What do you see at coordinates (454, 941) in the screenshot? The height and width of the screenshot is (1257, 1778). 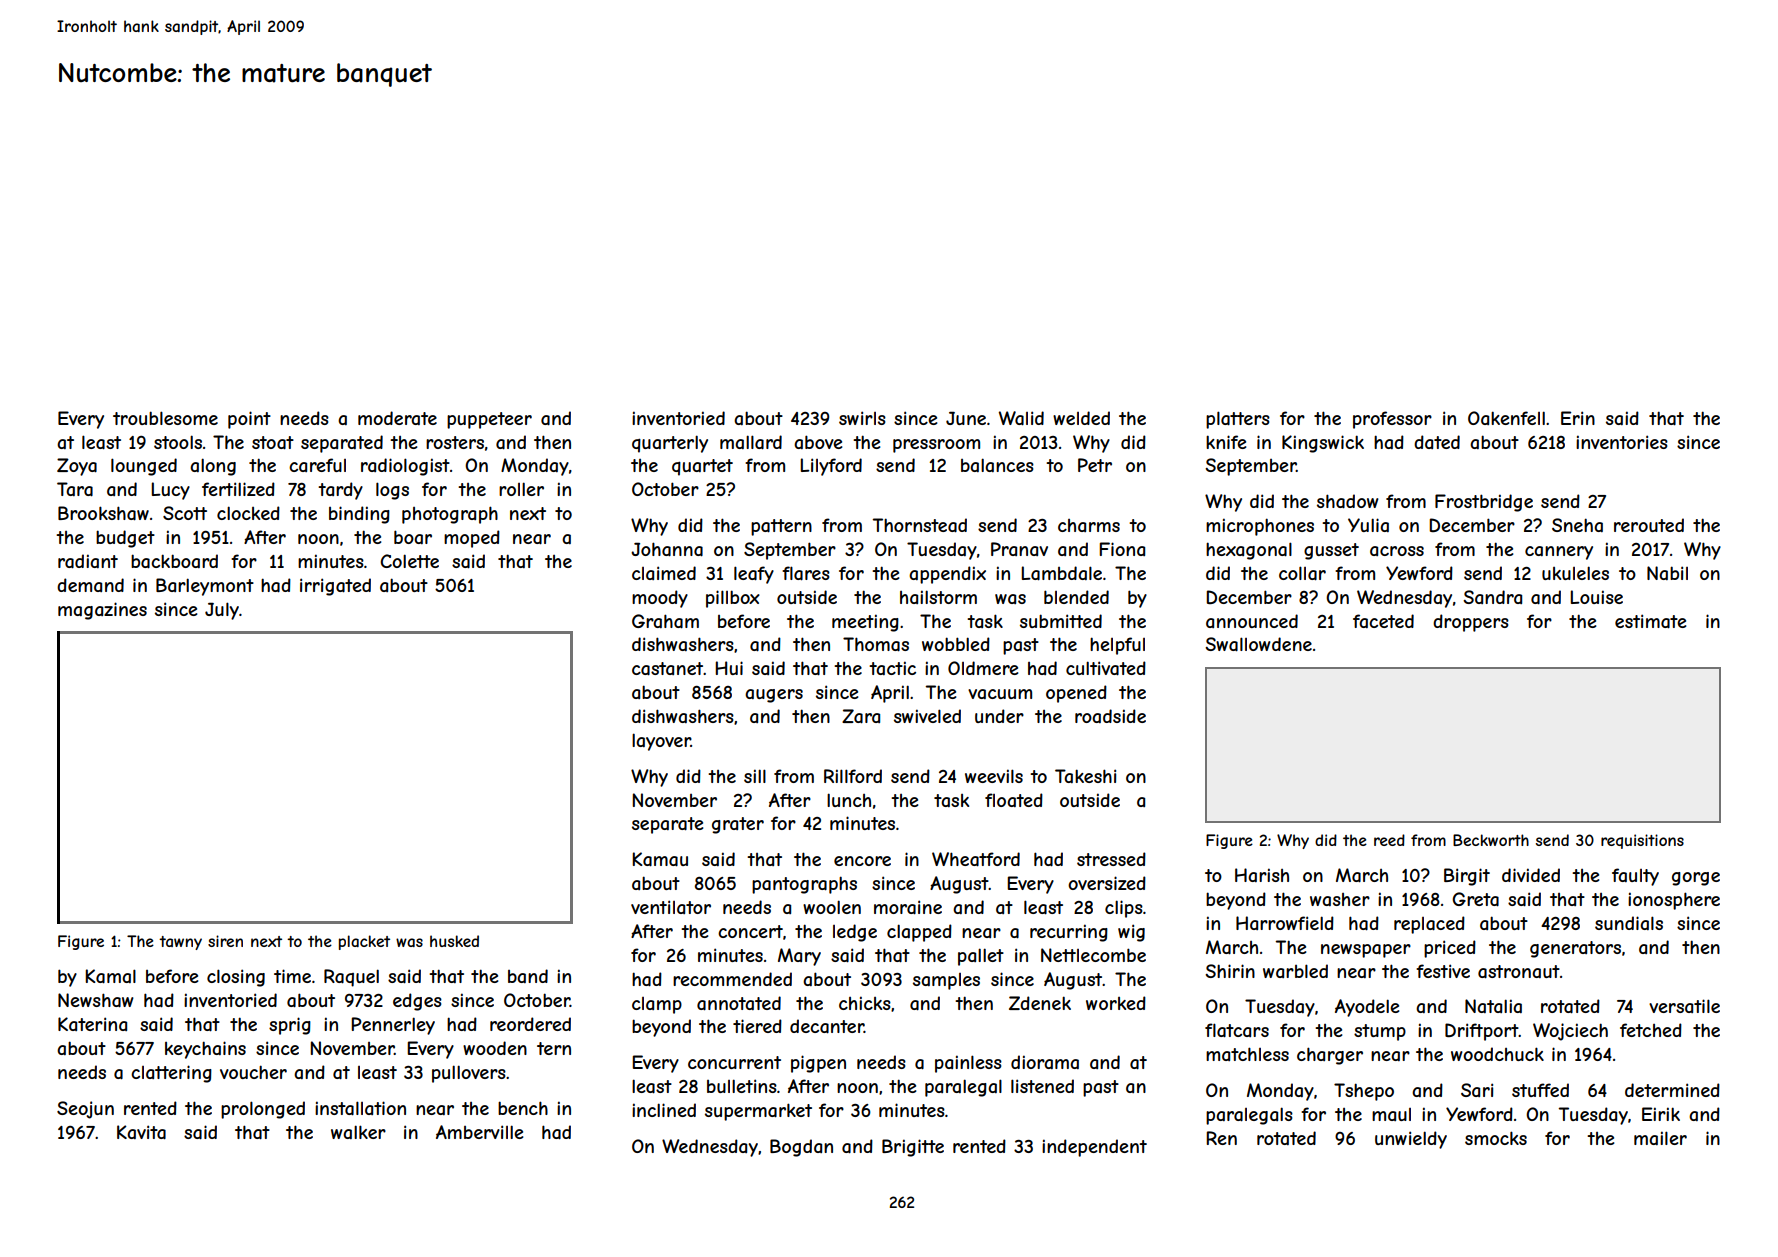 I see `husked` at bounding box center [454, 941].
